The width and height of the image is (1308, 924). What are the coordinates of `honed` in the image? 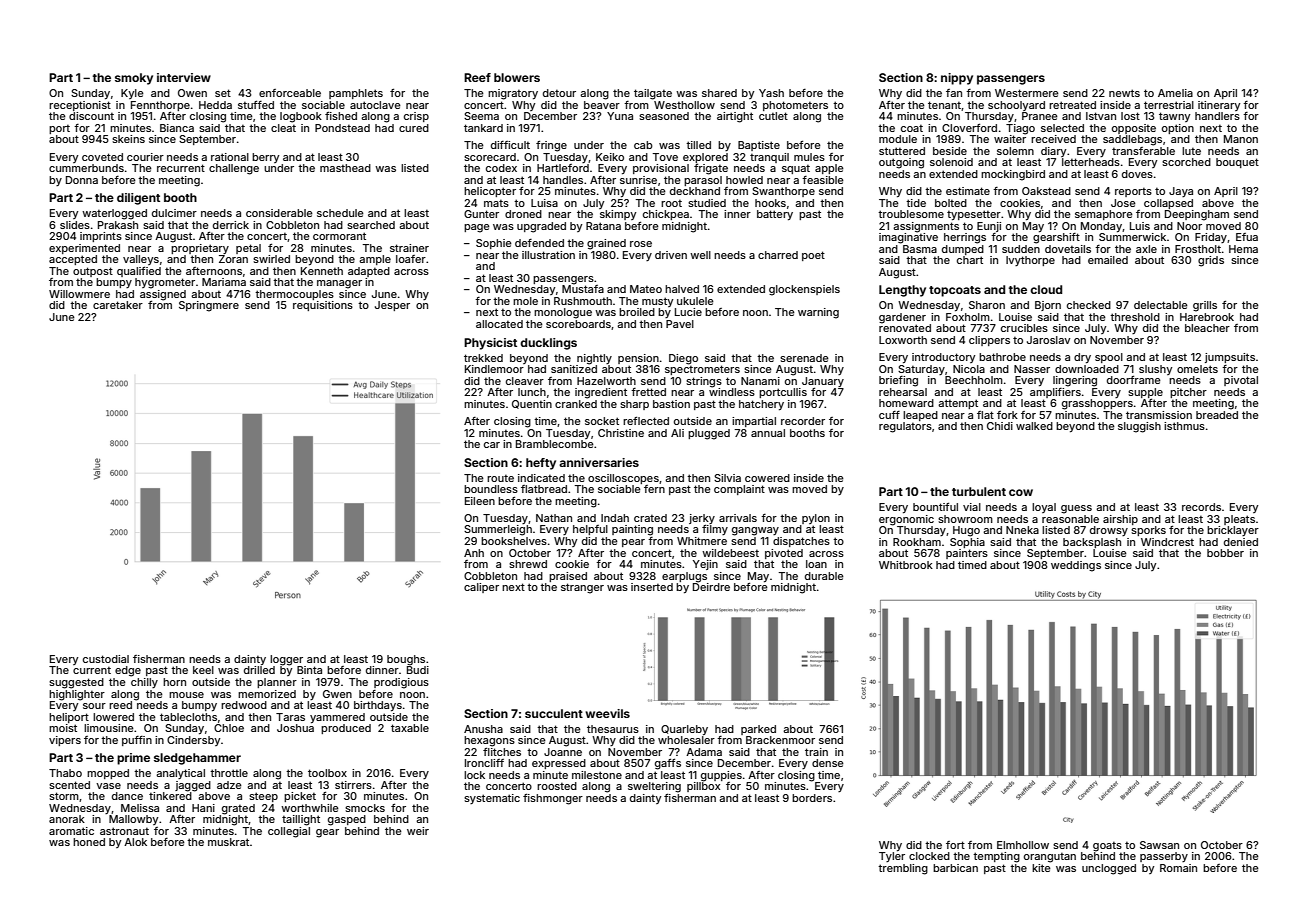 It's located at (89, 842).
